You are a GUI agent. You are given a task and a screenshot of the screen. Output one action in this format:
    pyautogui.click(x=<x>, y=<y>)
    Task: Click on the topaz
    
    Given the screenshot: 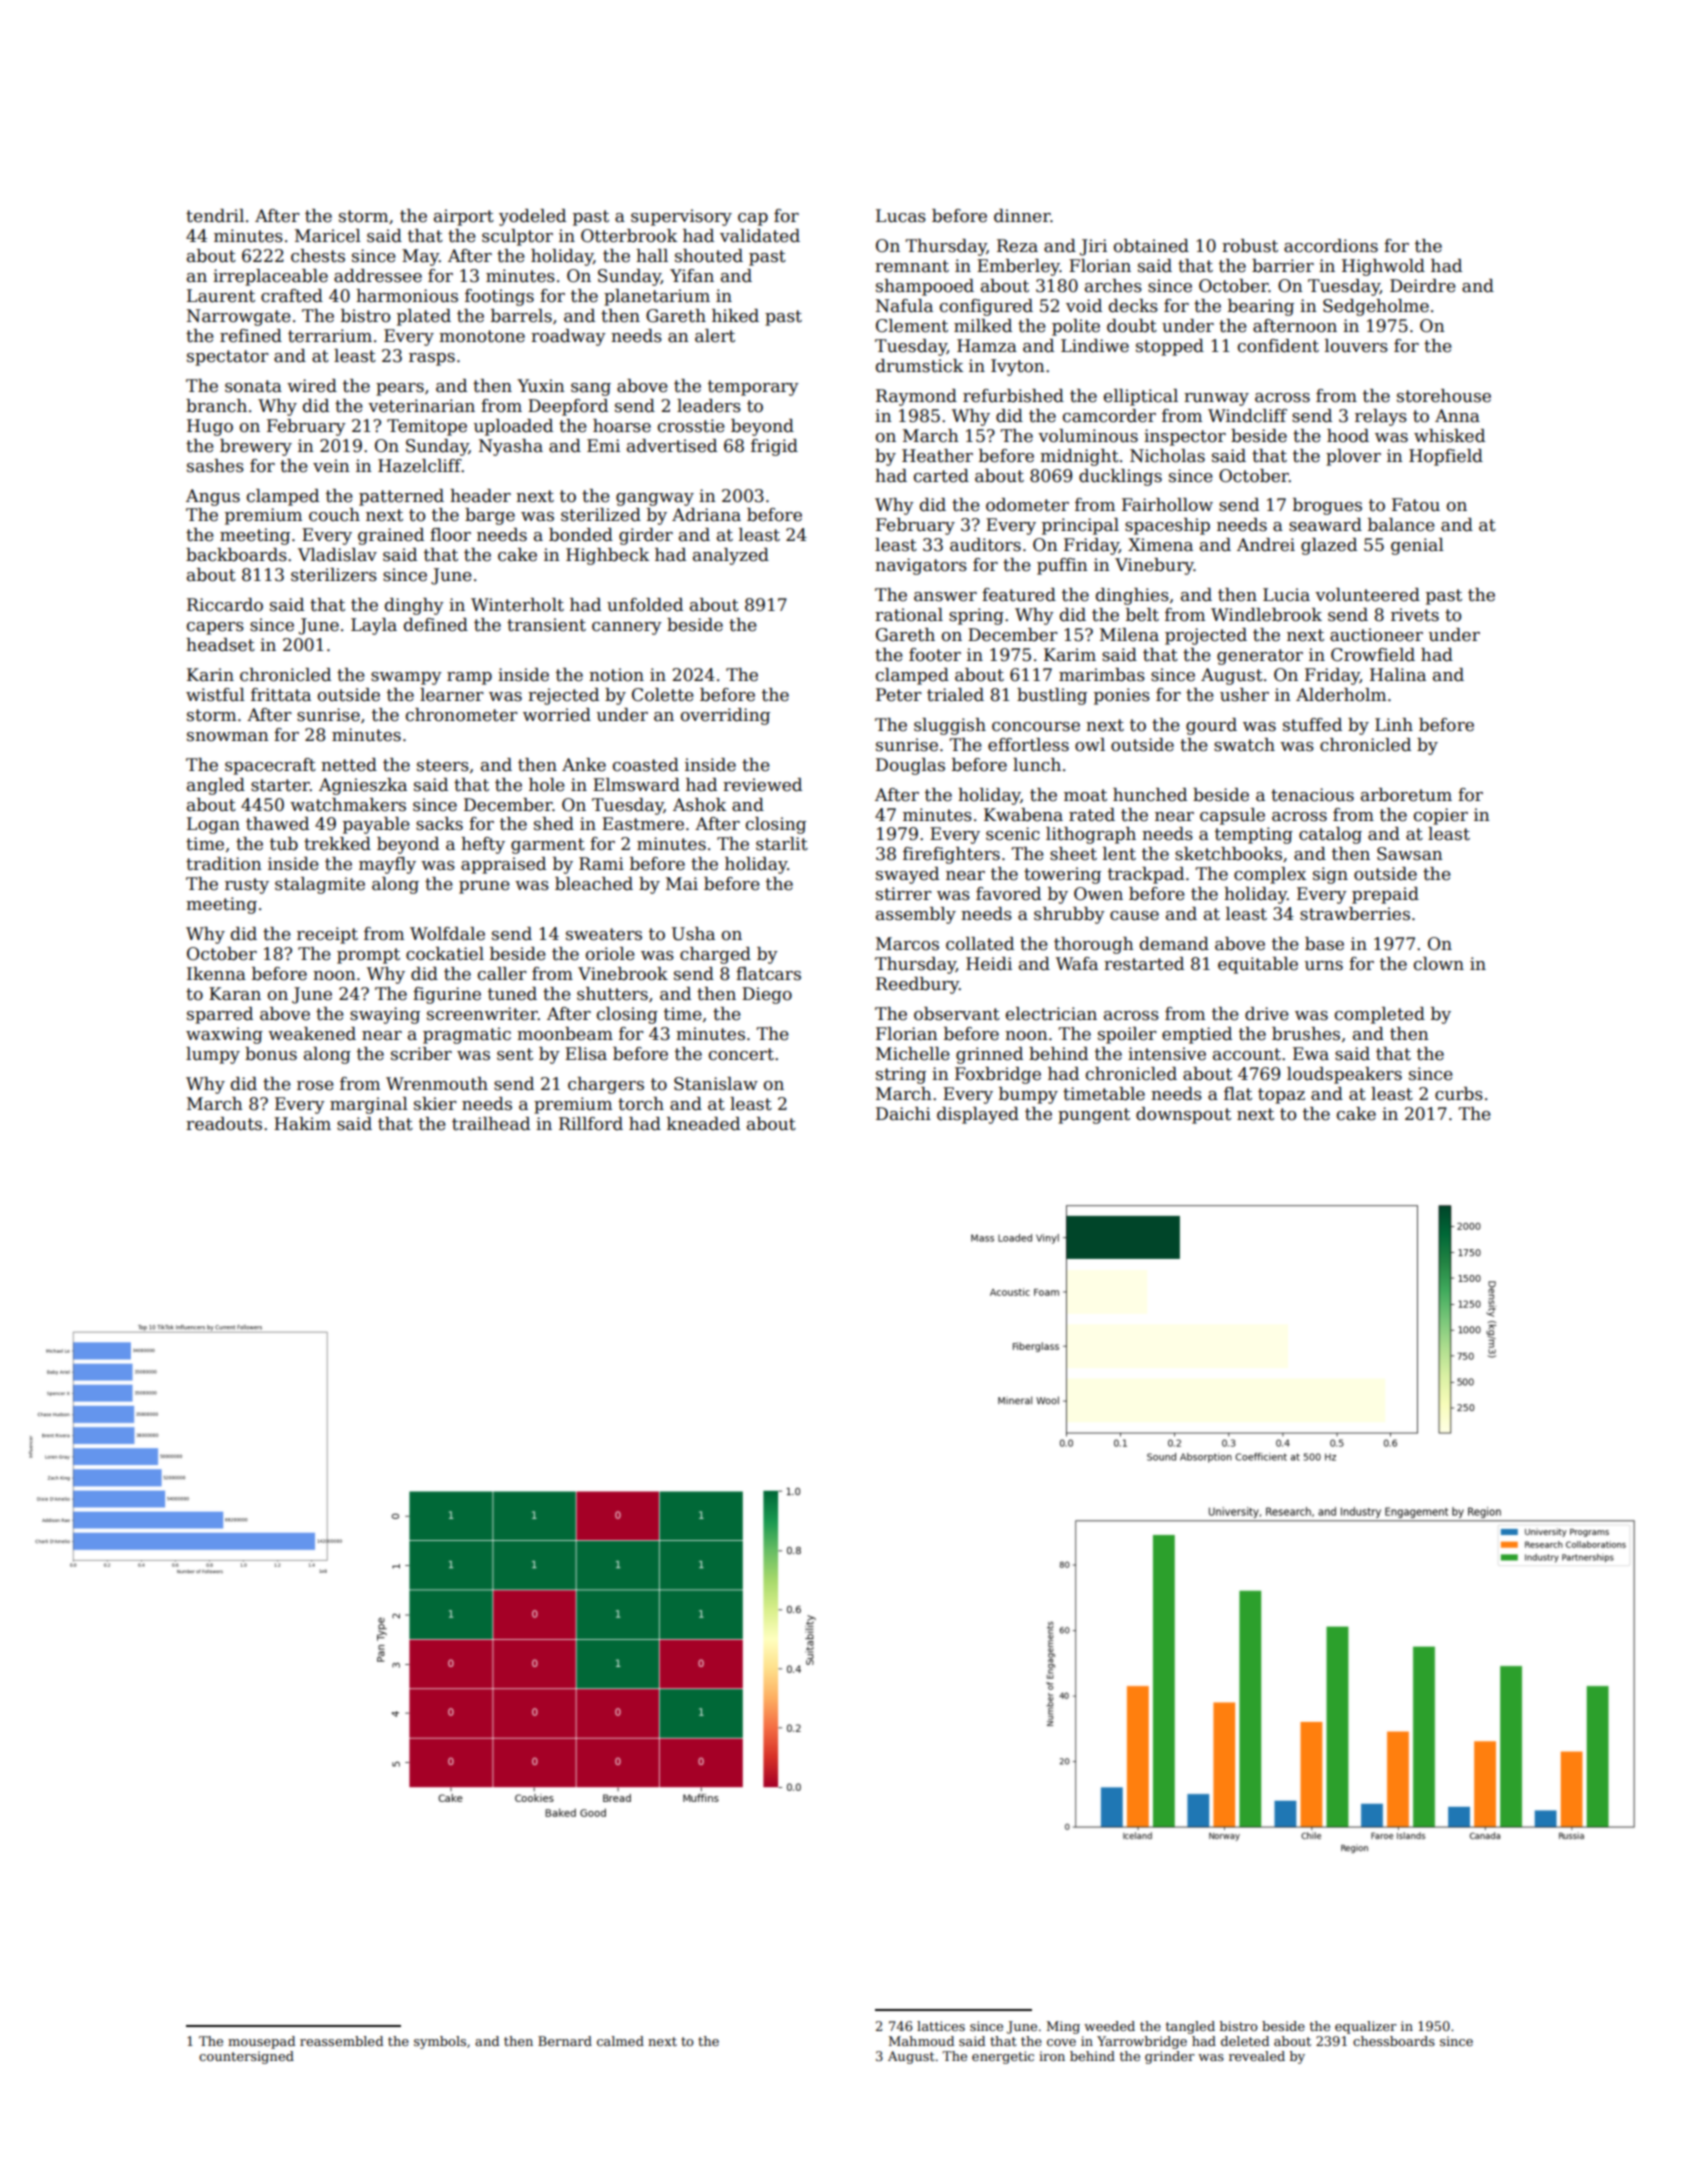 What is the action you would take?
    pyautogui.click(x=1281, y=1096)
